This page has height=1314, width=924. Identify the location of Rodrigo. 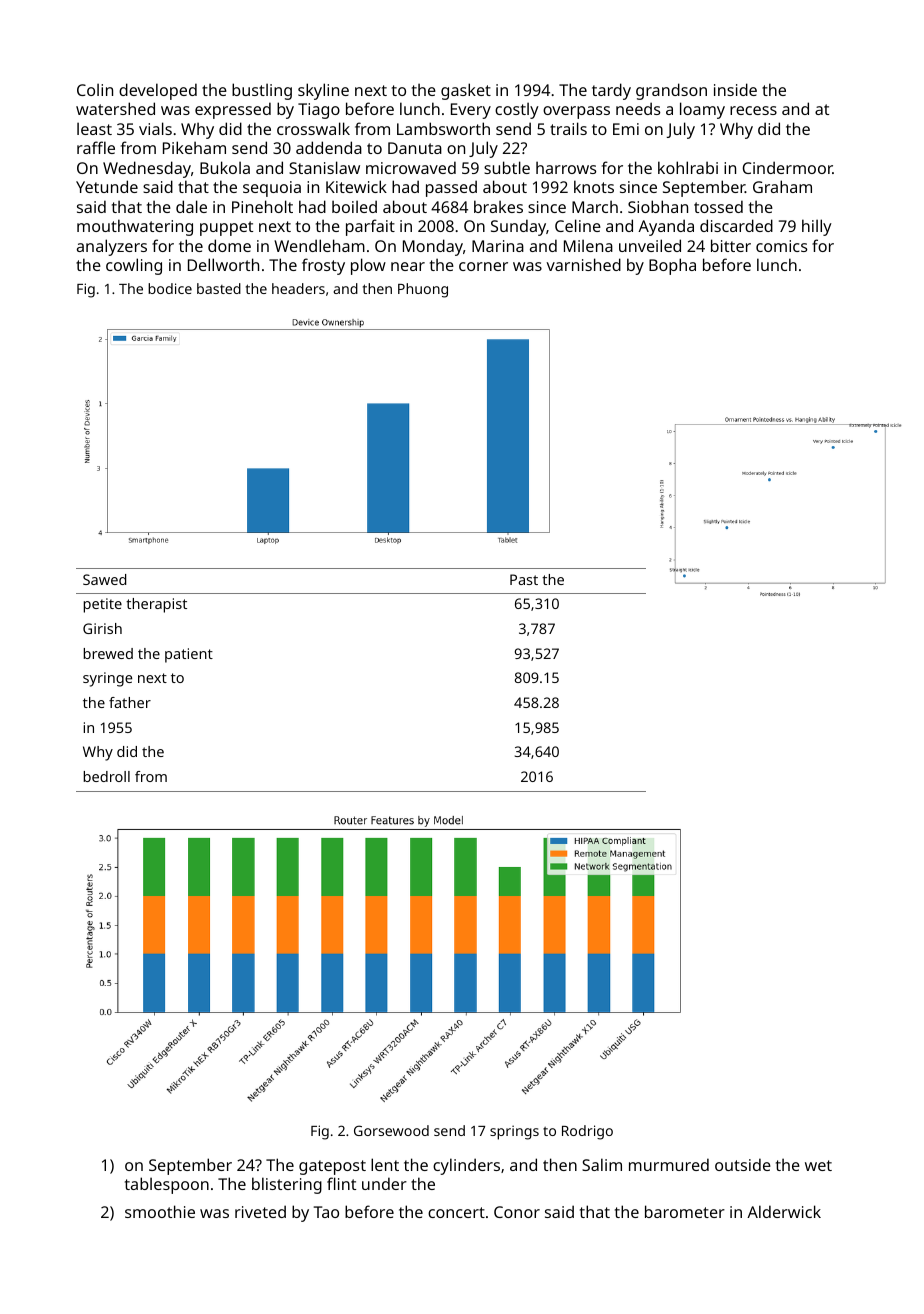
(587, 1132).
